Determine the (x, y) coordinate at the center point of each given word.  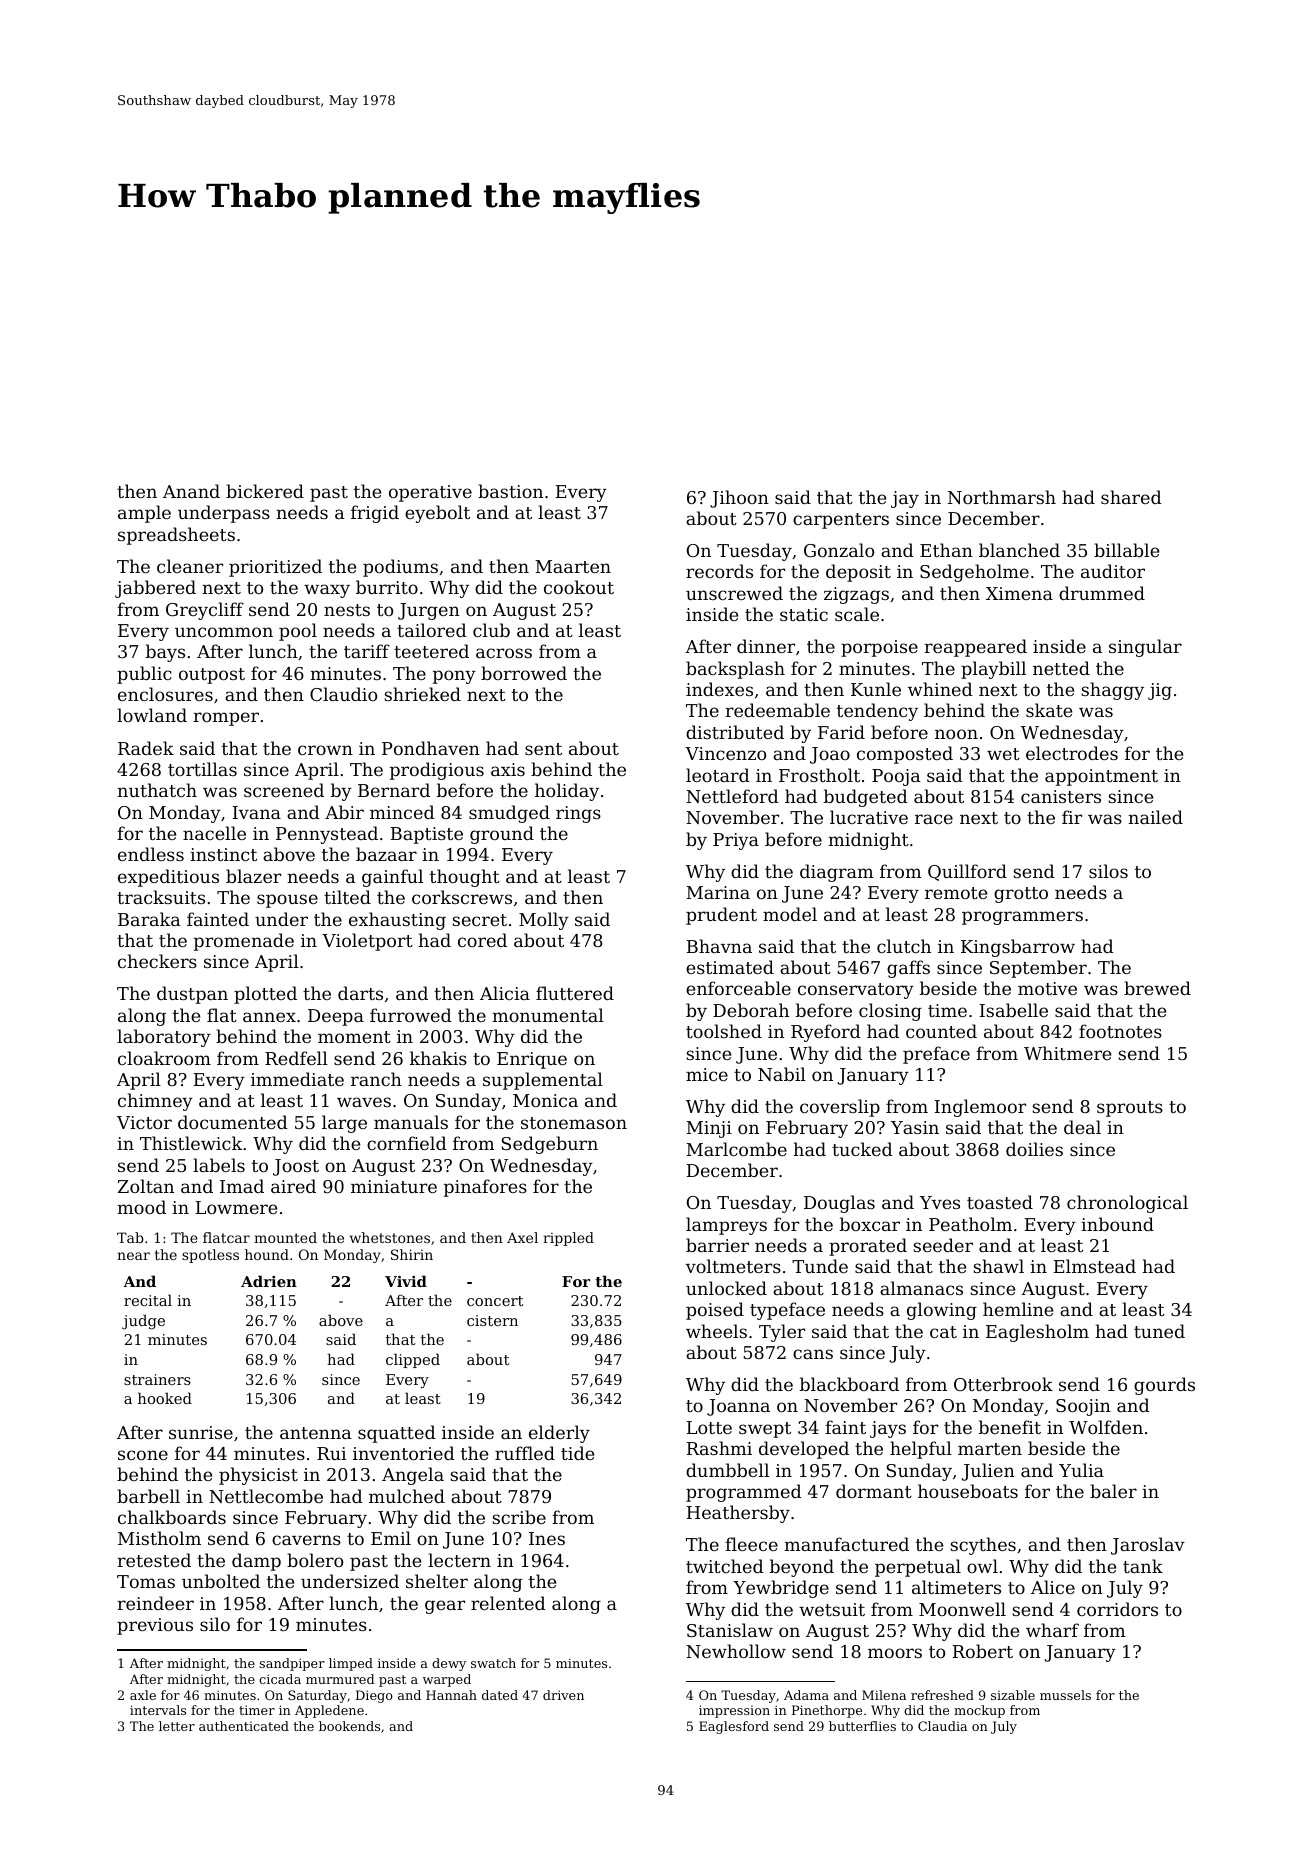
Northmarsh (1002, 497)
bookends (349, 1726)
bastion (510, 491)
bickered (265, 491)
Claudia (942, 1726)
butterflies (862, 1726)
